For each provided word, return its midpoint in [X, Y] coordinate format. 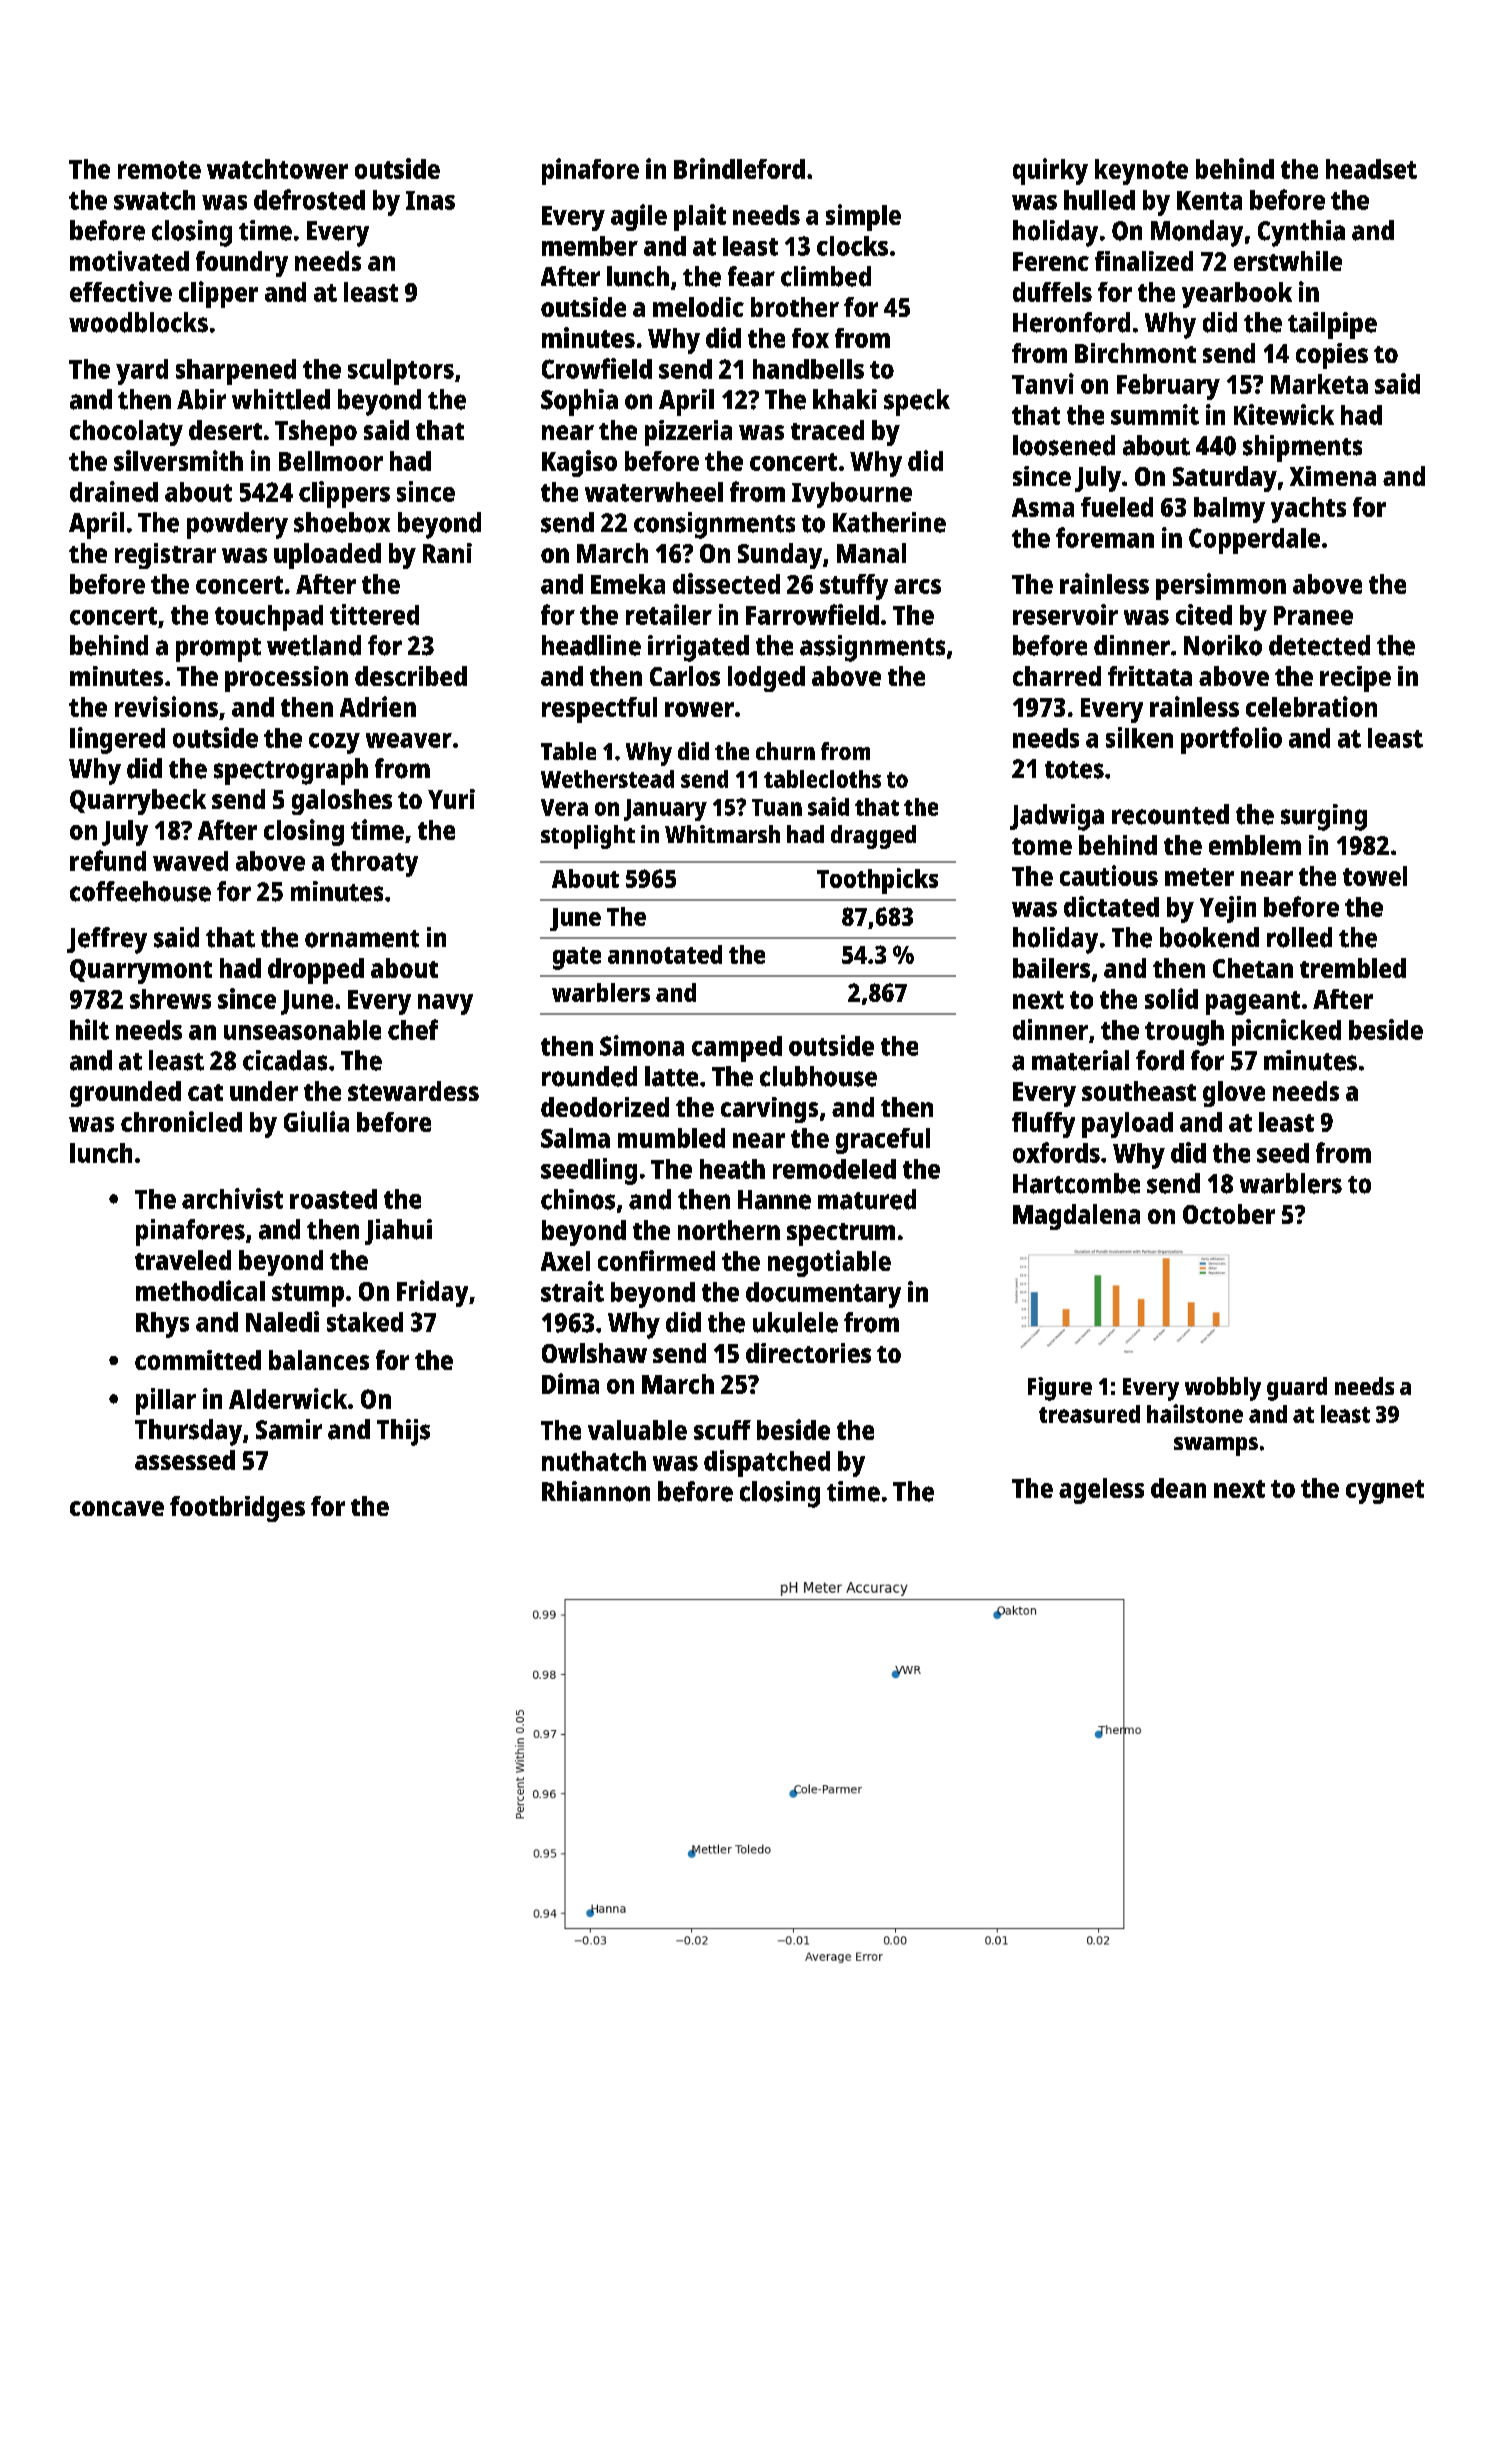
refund [108, 860]
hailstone [1195, 1413]
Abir [201, 399]
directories [808, 1353]
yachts [1308, 510]
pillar [166, 1401]
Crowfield [597, 368]
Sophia [579, 402]
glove [1234, 1094]
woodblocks [138, 322]
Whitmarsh [722, 834]
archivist [232, 1198]
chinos [578, 1199]
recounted [1170, 814]
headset [1371, 169]
